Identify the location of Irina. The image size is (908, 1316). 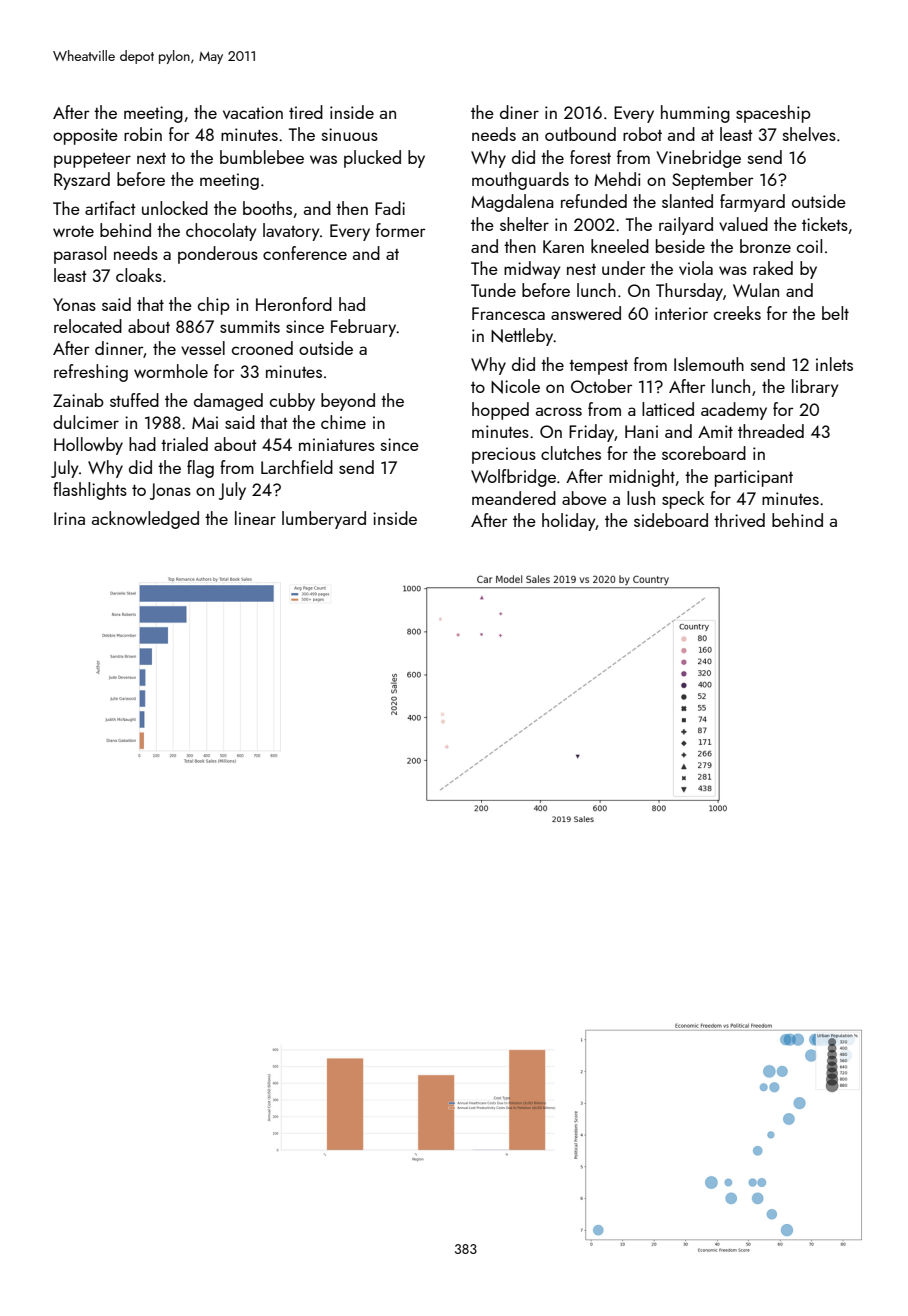
(69, 518).
